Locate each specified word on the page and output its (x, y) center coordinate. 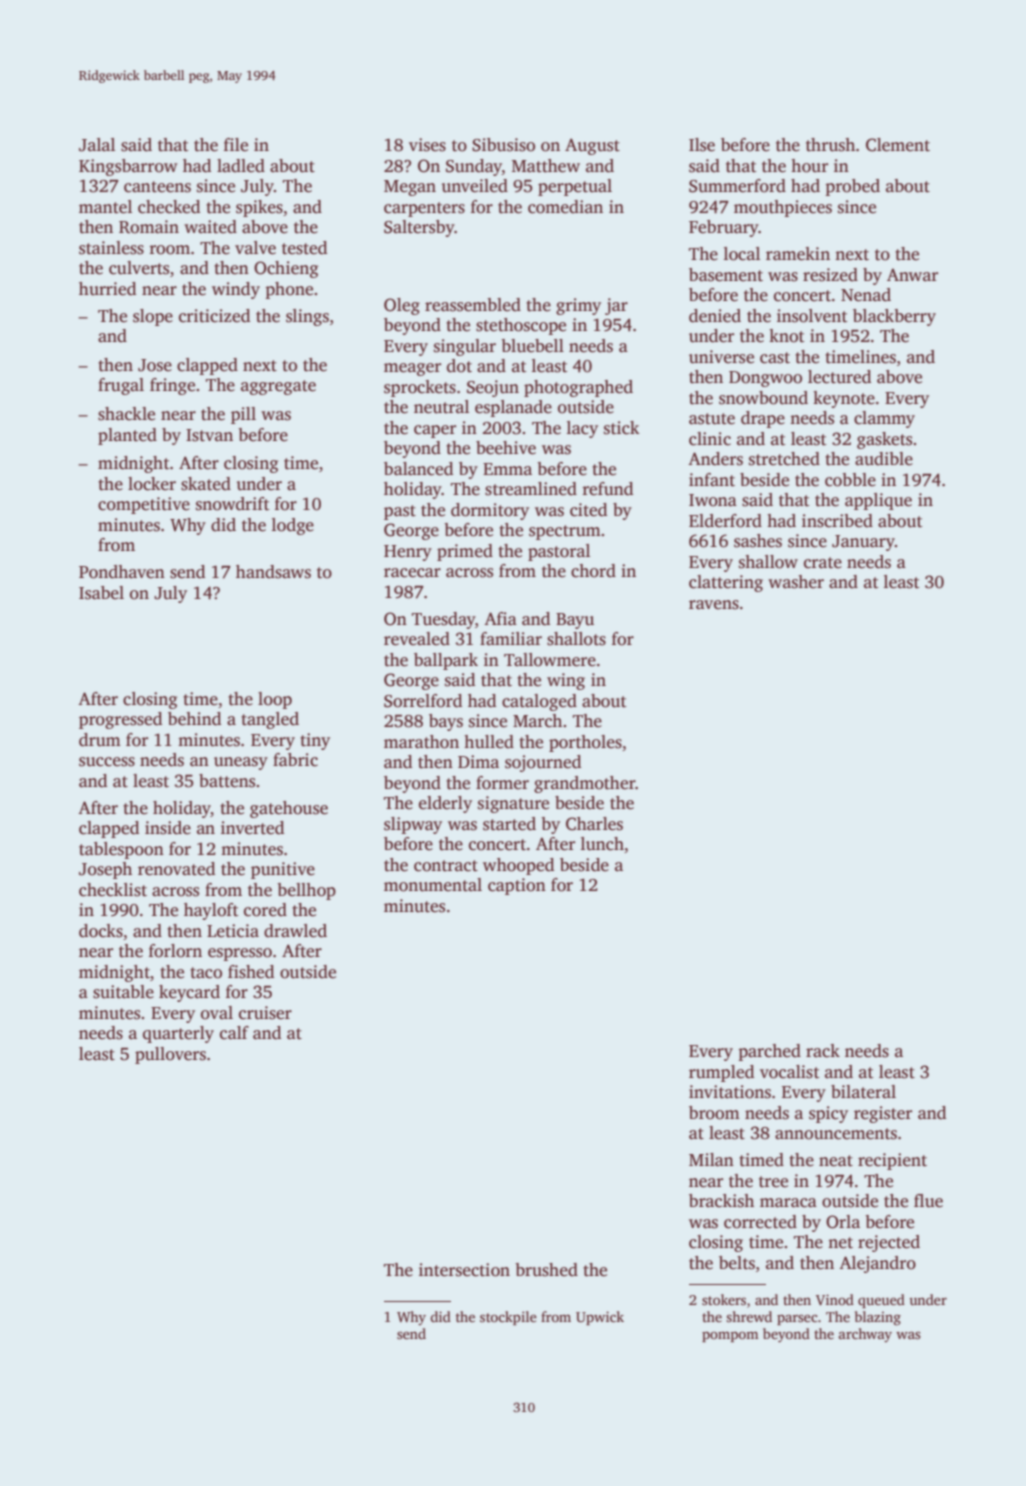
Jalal (97, 145)
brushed (546, 1270)
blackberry (894, 317)
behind (194, 719)
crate (823, 563)
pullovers (170, 1055)
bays (446, 722)
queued (881, 1301)
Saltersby (419, 228)
